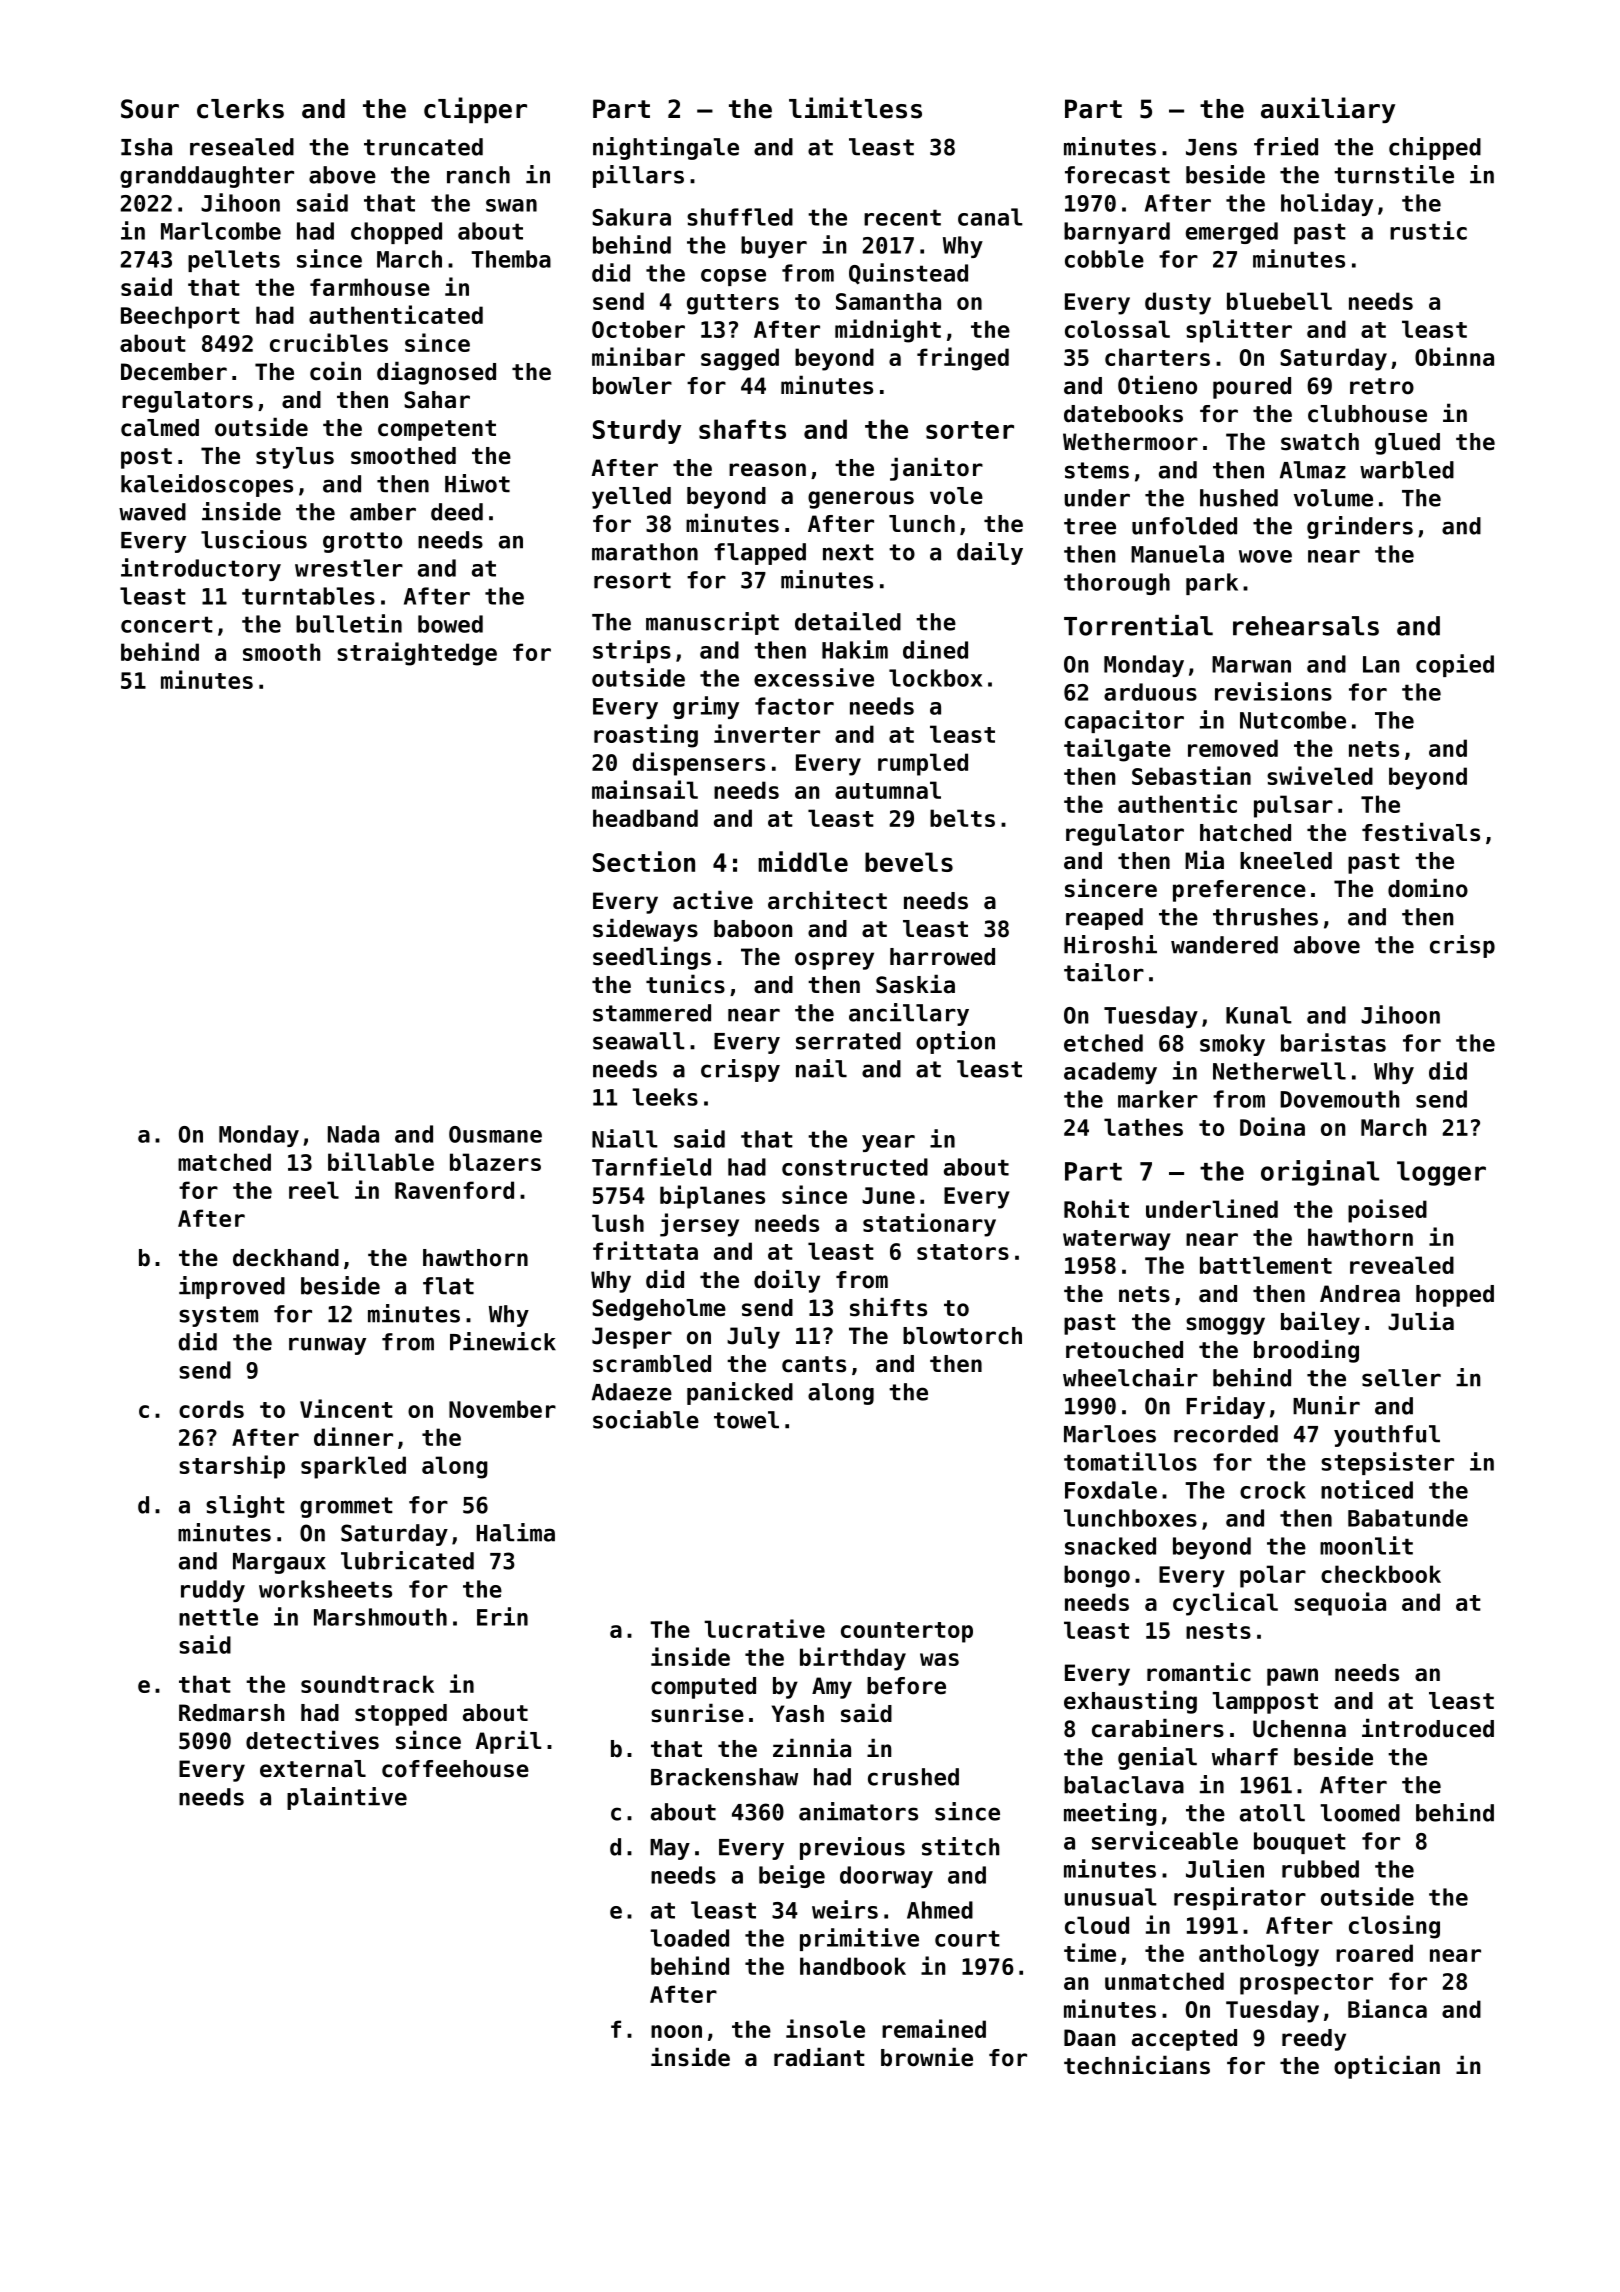 This screenshot has width=1620, height=2292. What do you see at coordinates (740, 1393) in the screenshot?
I see `panicked` at bounding box center [740, 1393].
